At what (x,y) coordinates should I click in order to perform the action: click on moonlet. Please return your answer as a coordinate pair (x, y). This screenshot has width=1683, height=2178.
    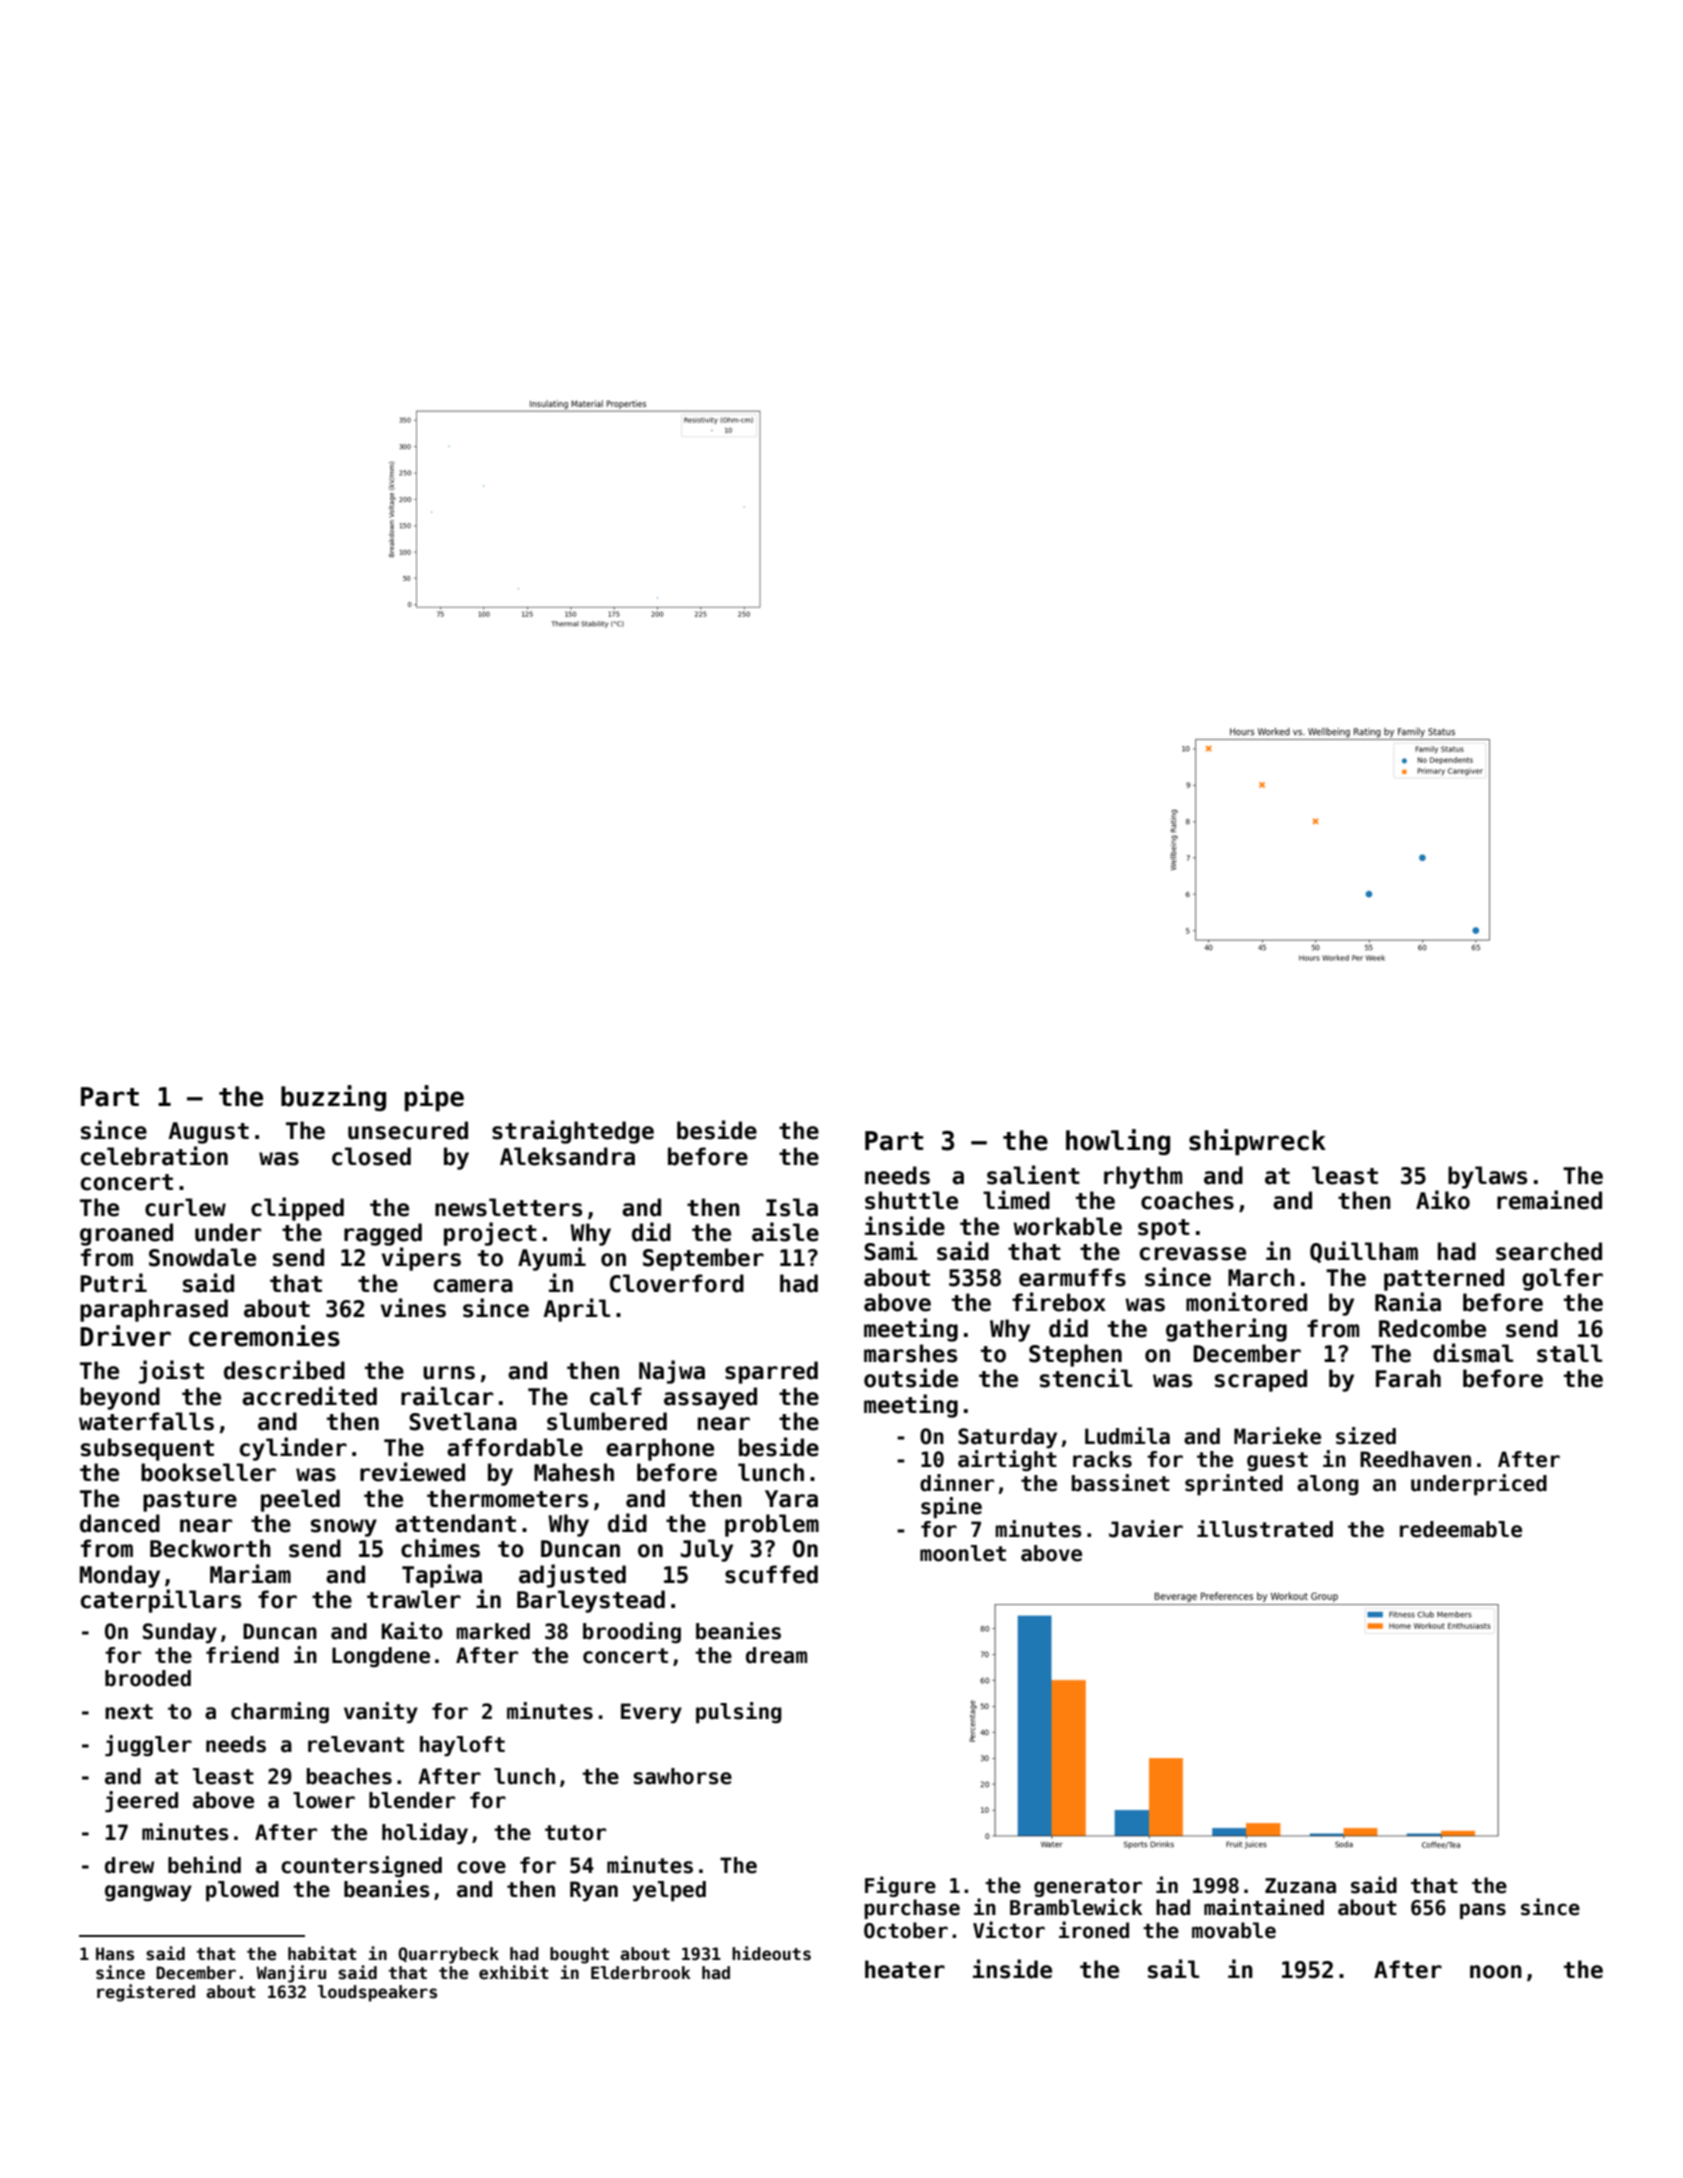
    Looking at the image, I should click on (963, 1553).
